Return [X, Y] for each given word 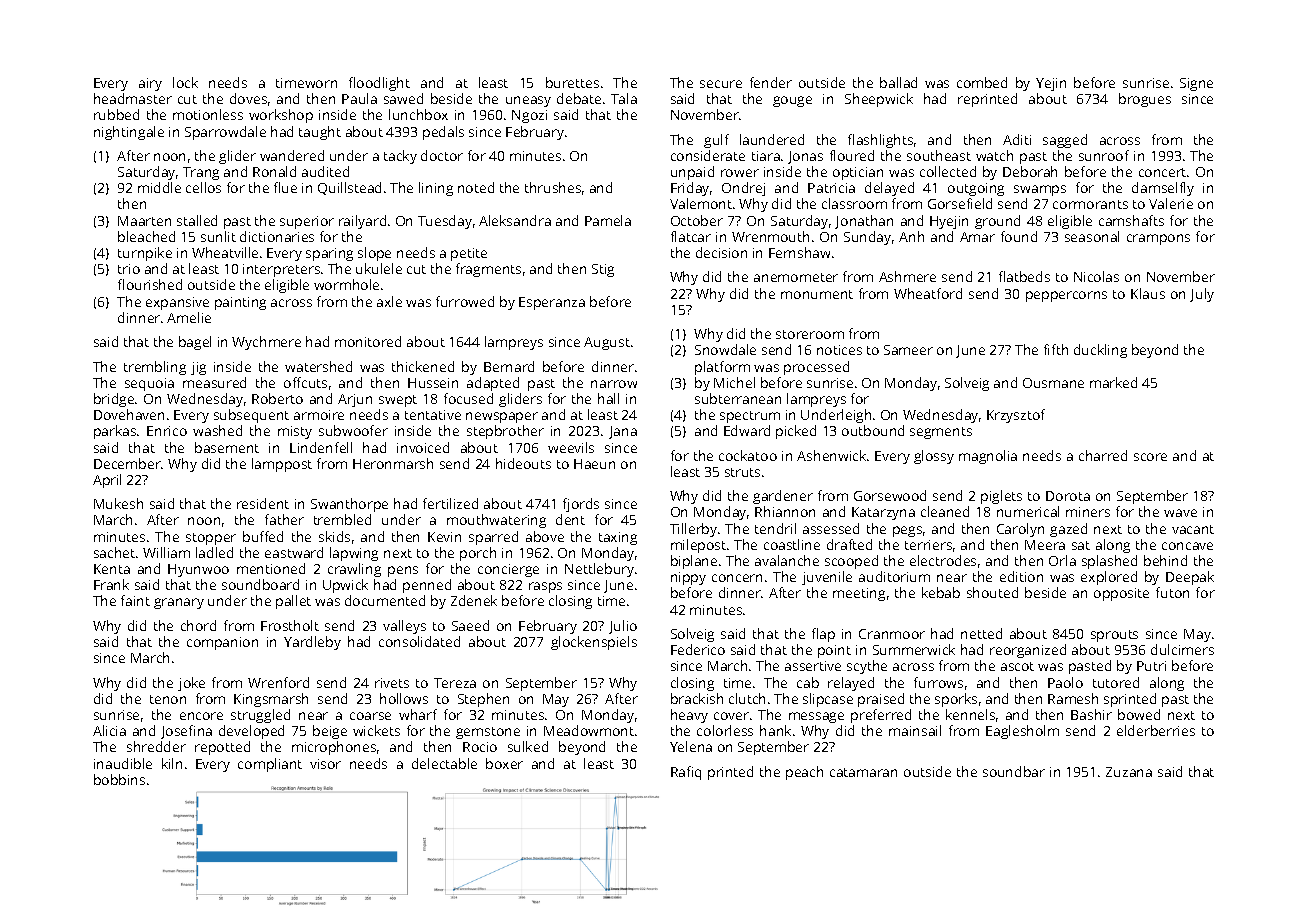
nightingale [129, 133]
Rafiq [686, 773]
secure [721, 84]
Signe [1196, 84]
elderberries [1156, 730]
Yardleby [312, 643]
